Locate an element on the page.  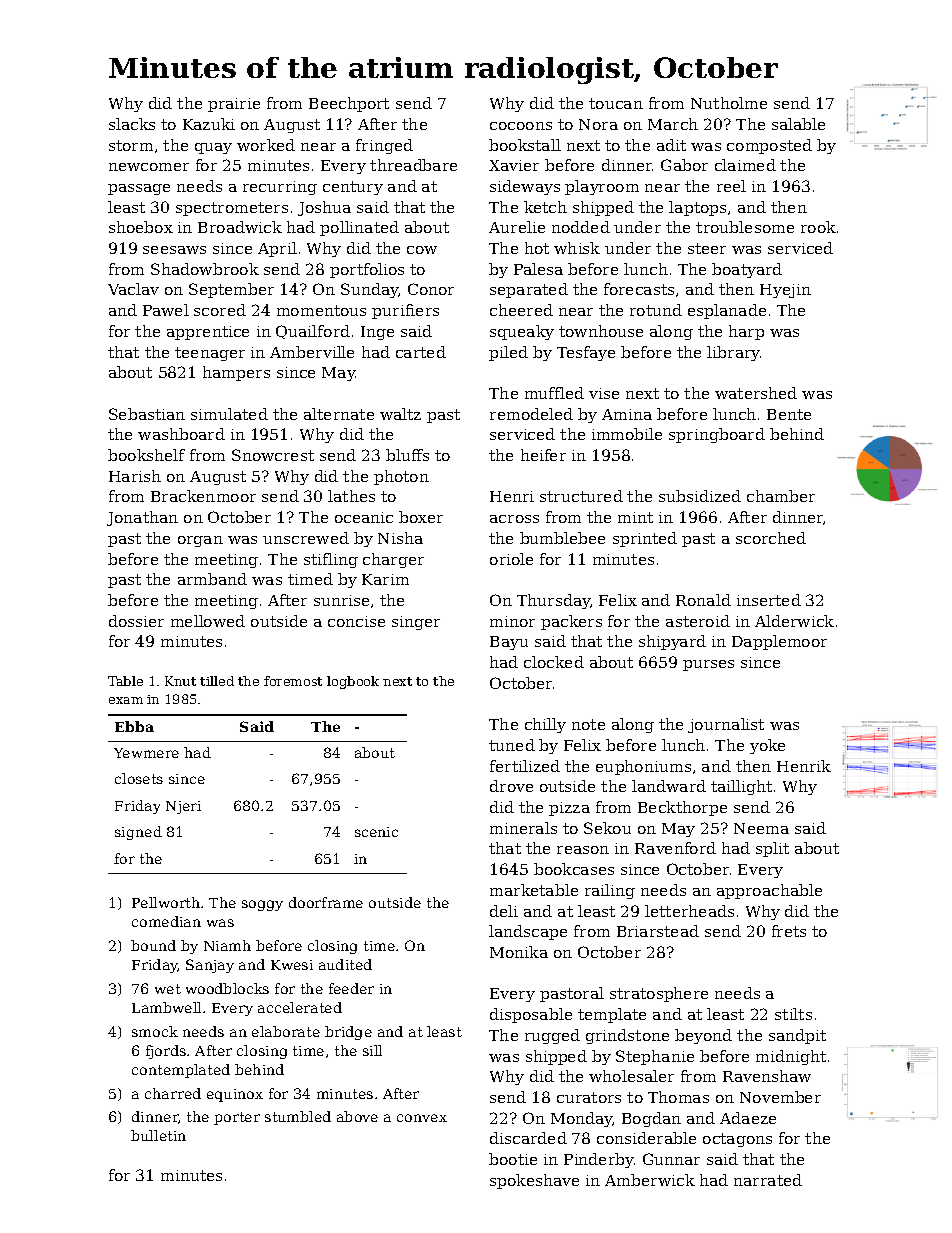
minor is located at coordinates (512, 621).
